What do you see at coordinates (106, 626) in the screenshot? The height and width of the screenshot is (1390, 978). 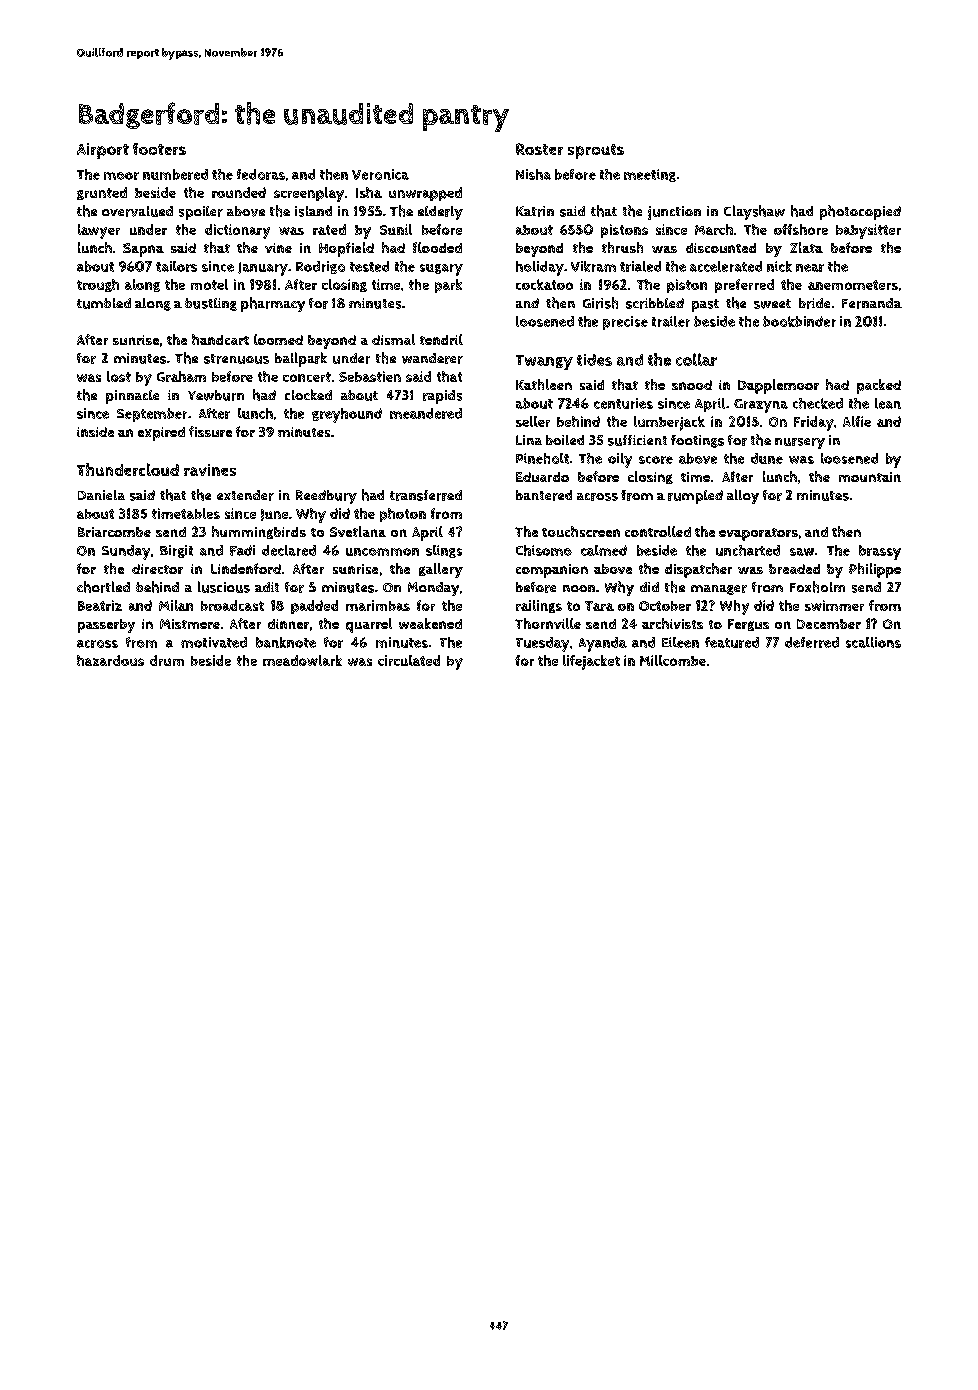 I see `passerby` at bounding box center [106, 626].
